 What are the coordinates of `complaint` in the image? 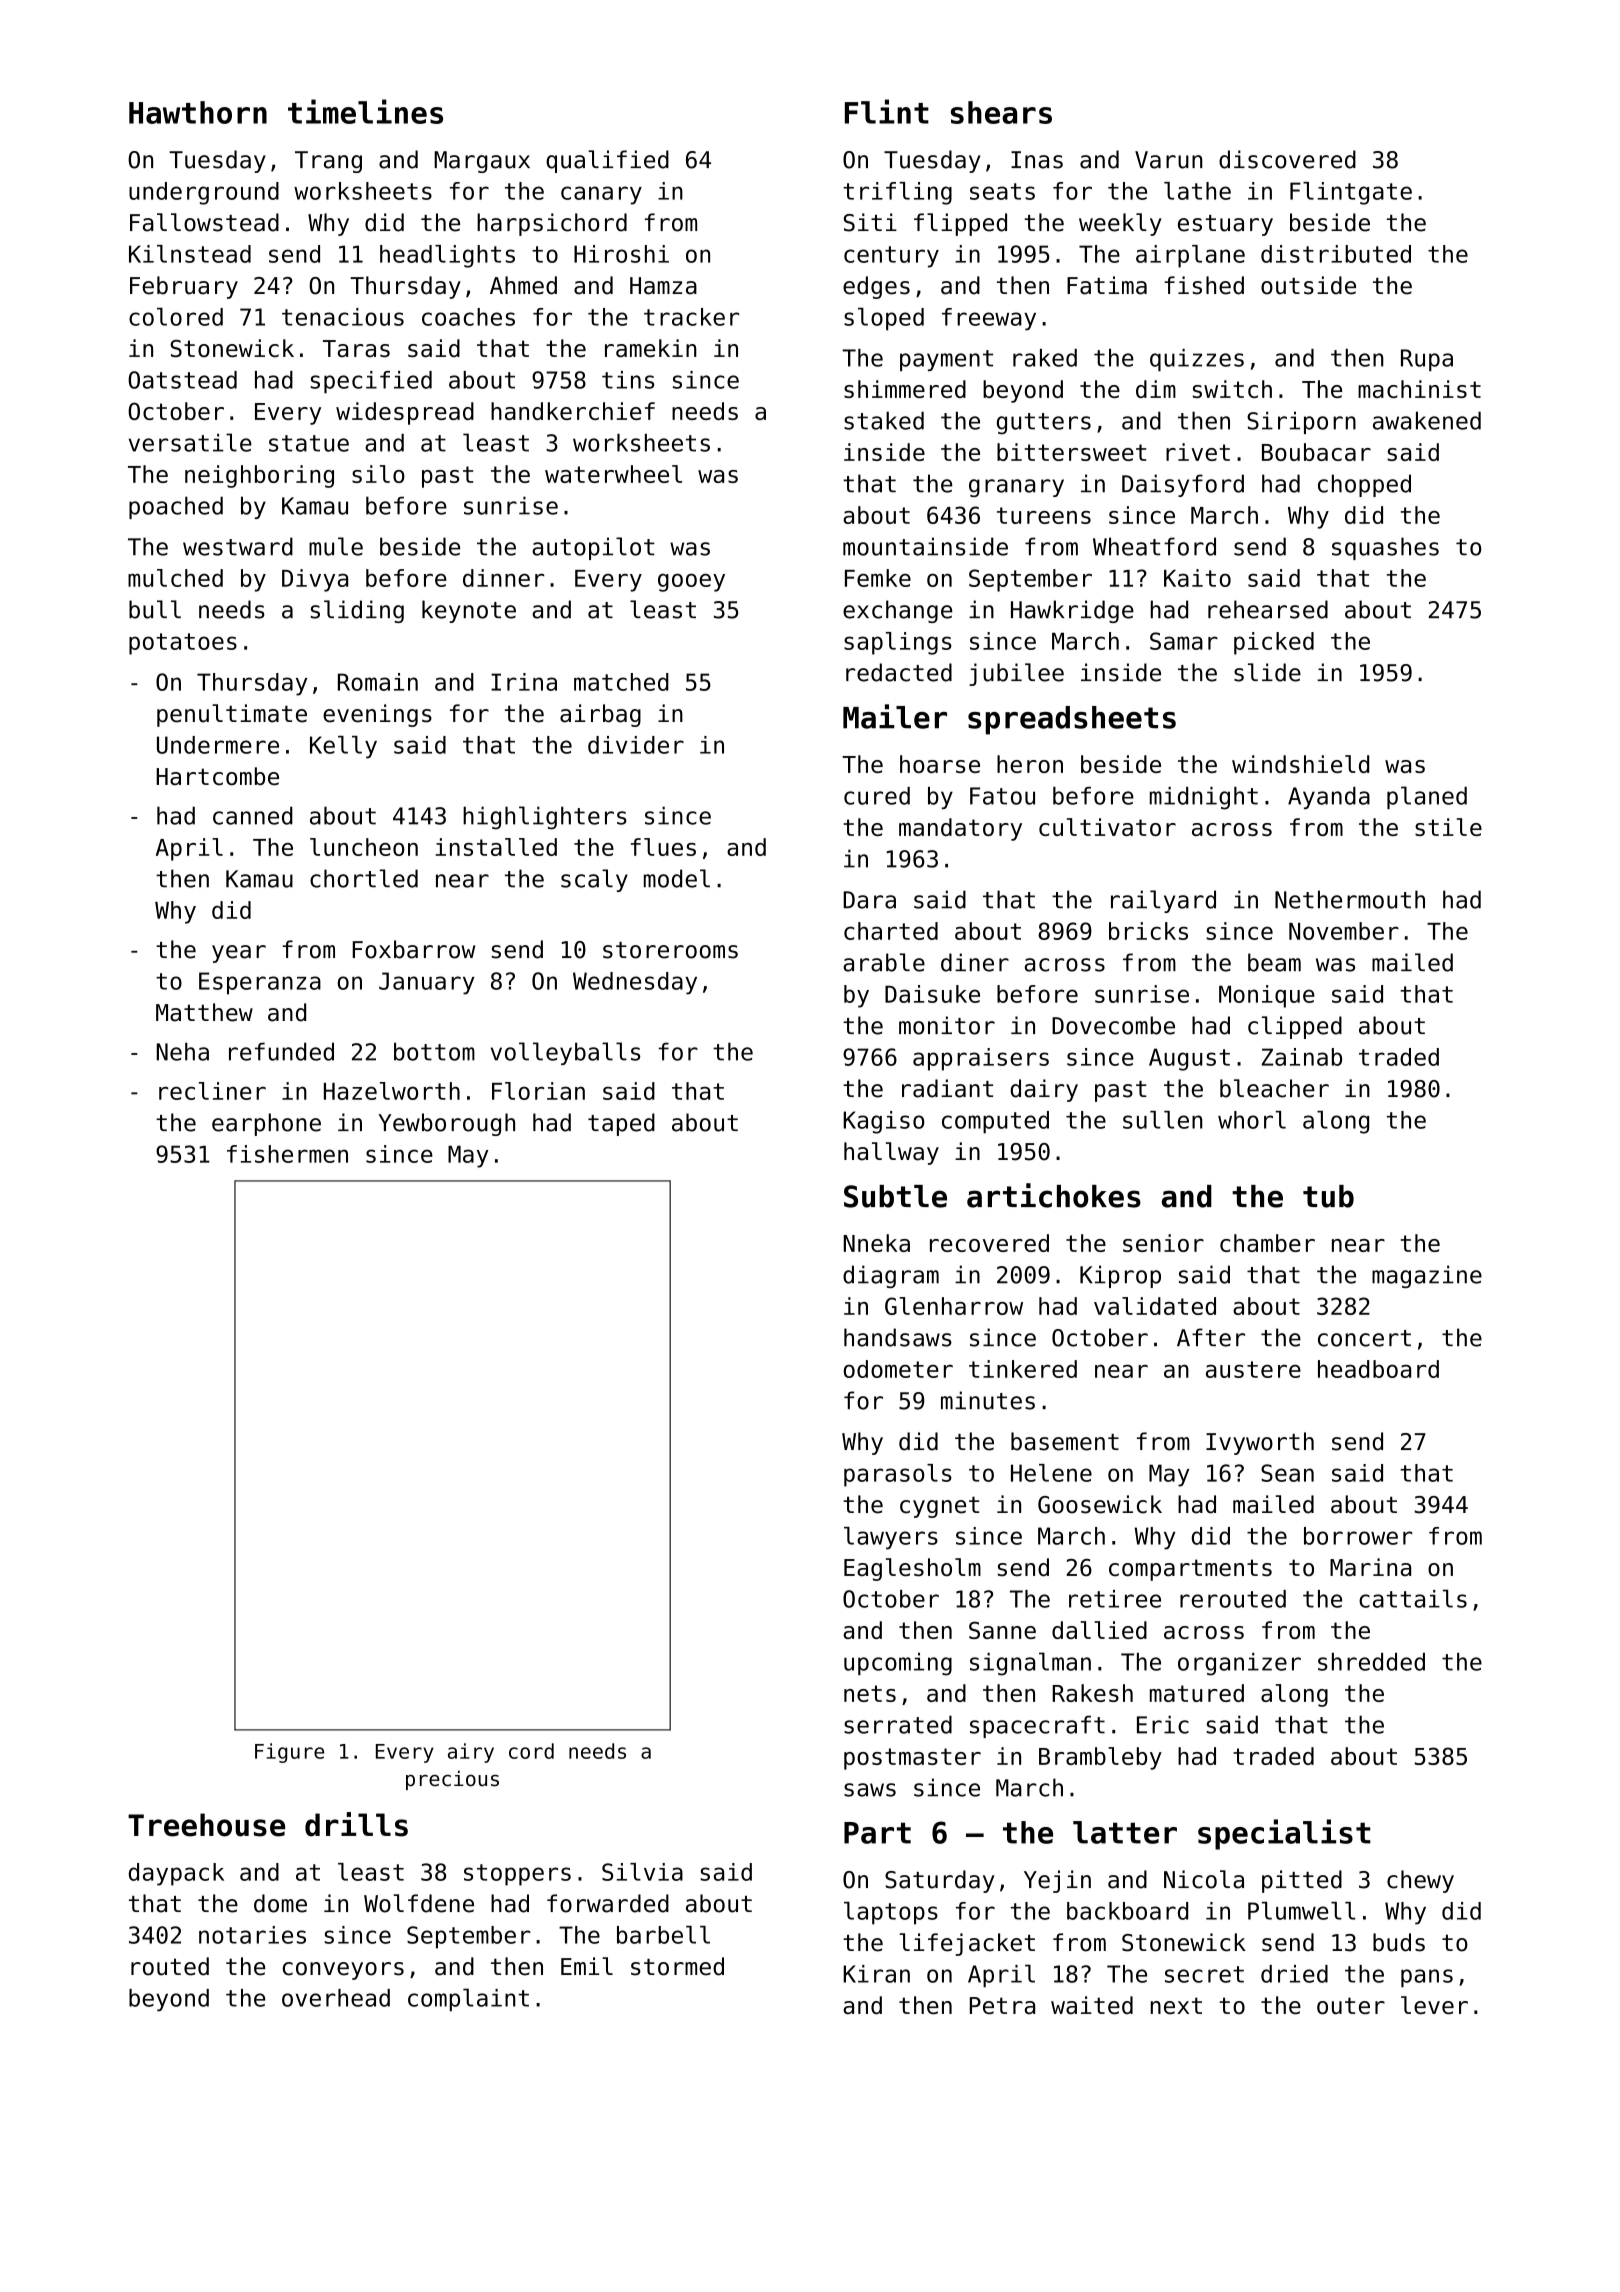 It's located at (468, 2000).
